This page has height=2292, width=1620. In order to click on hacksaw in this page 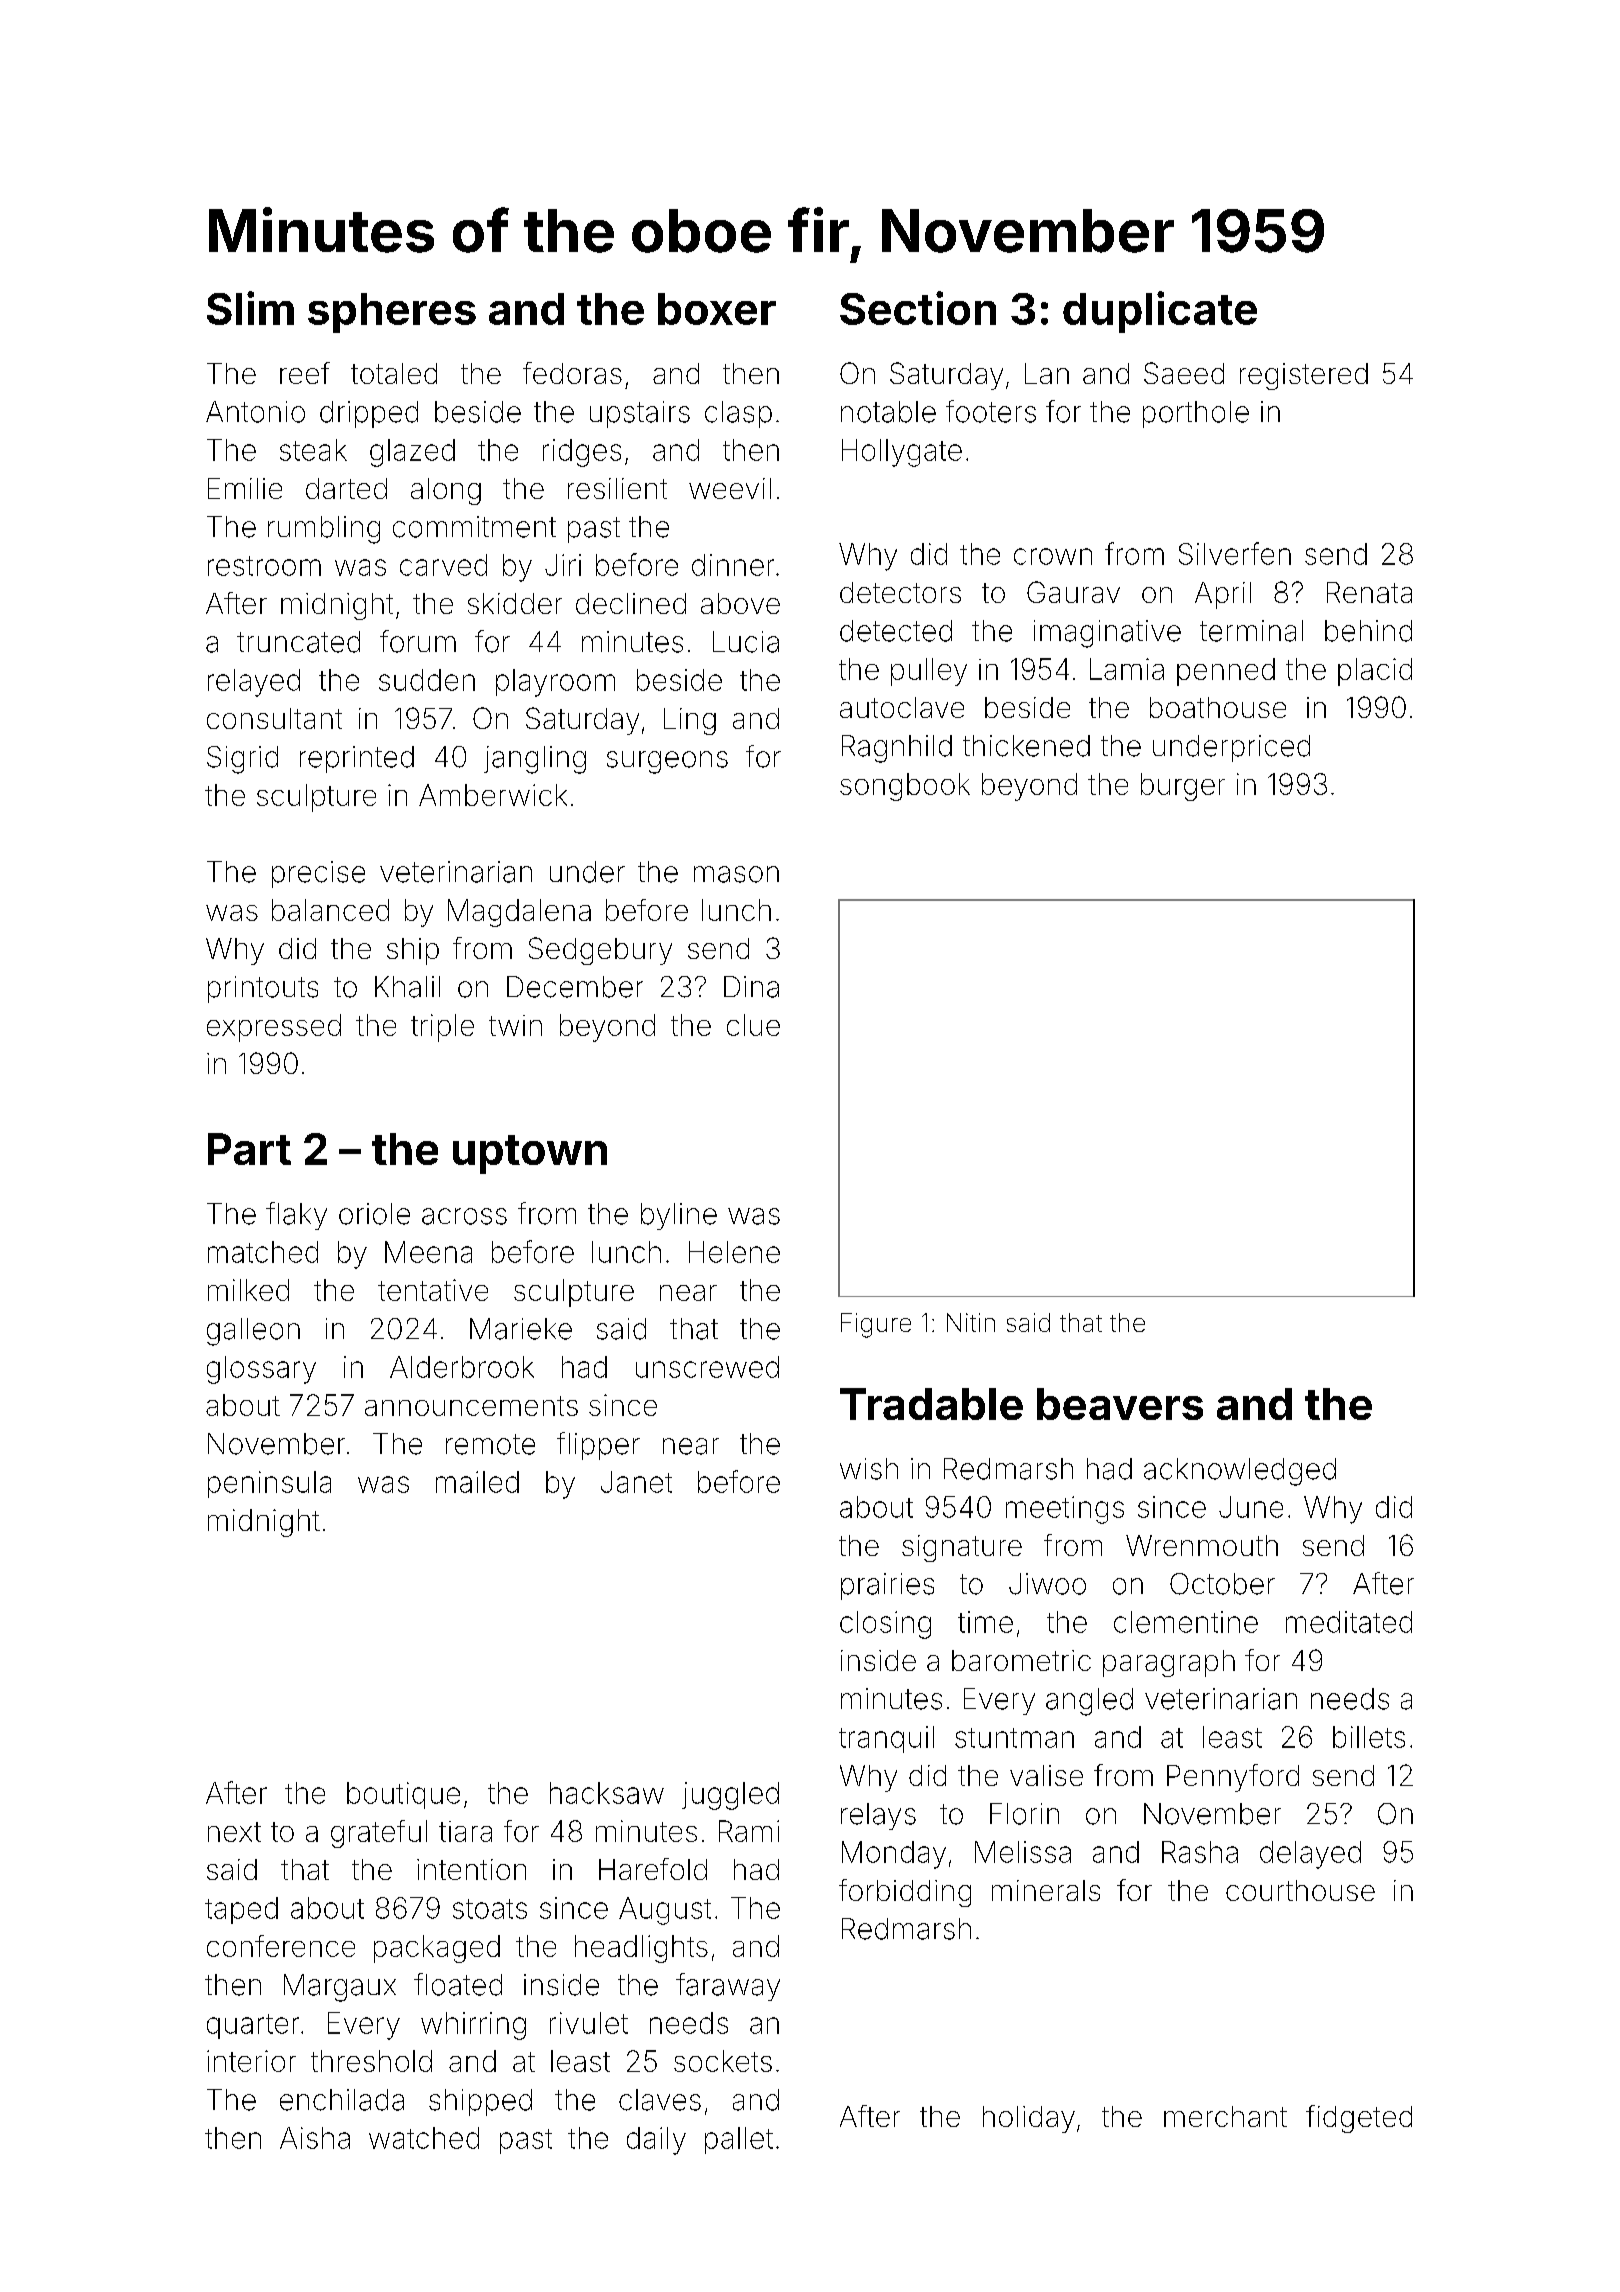, I will do `click(607, 1793)`.
